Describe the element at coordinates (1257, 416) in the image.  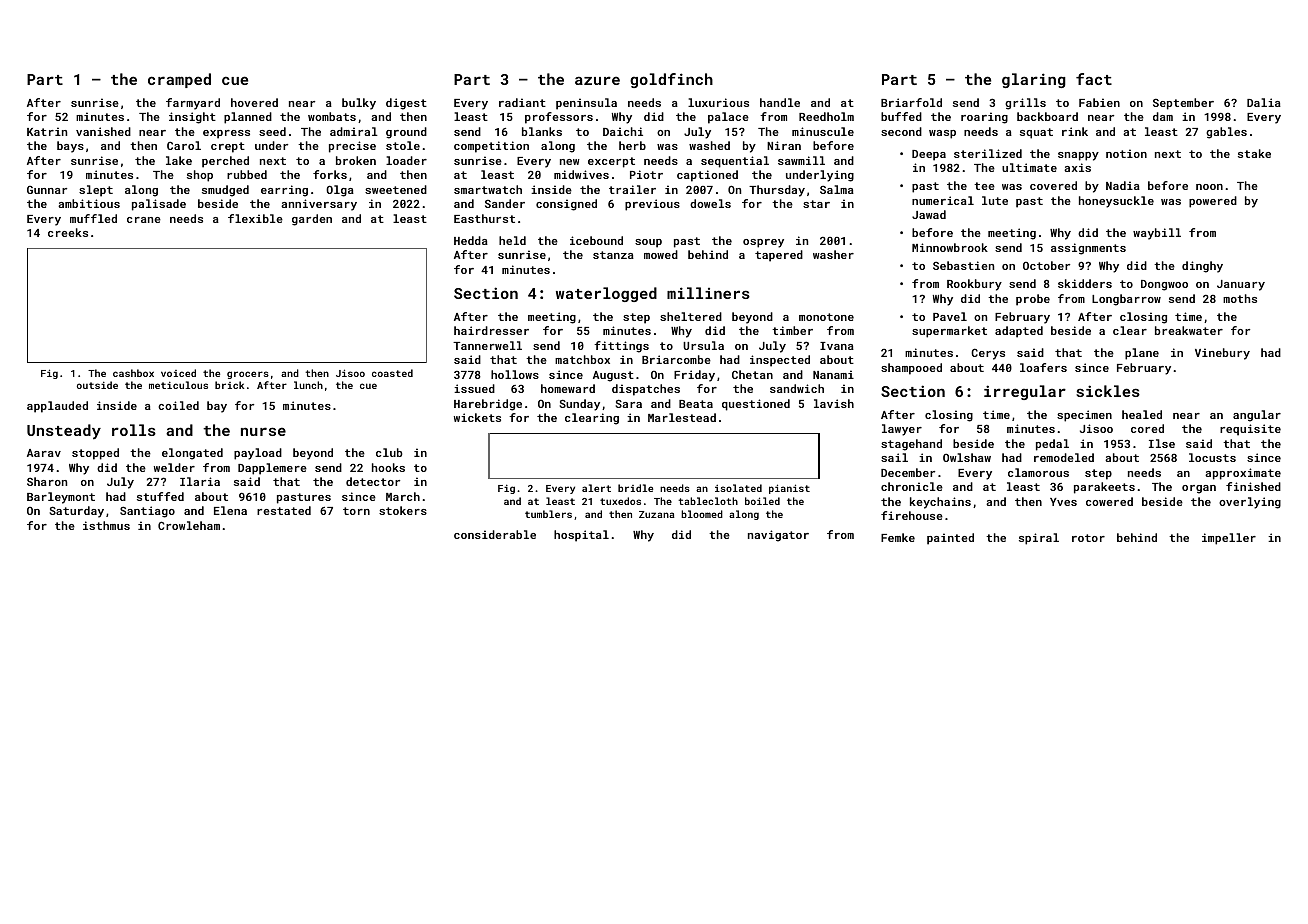
I see `angular` at that location.
